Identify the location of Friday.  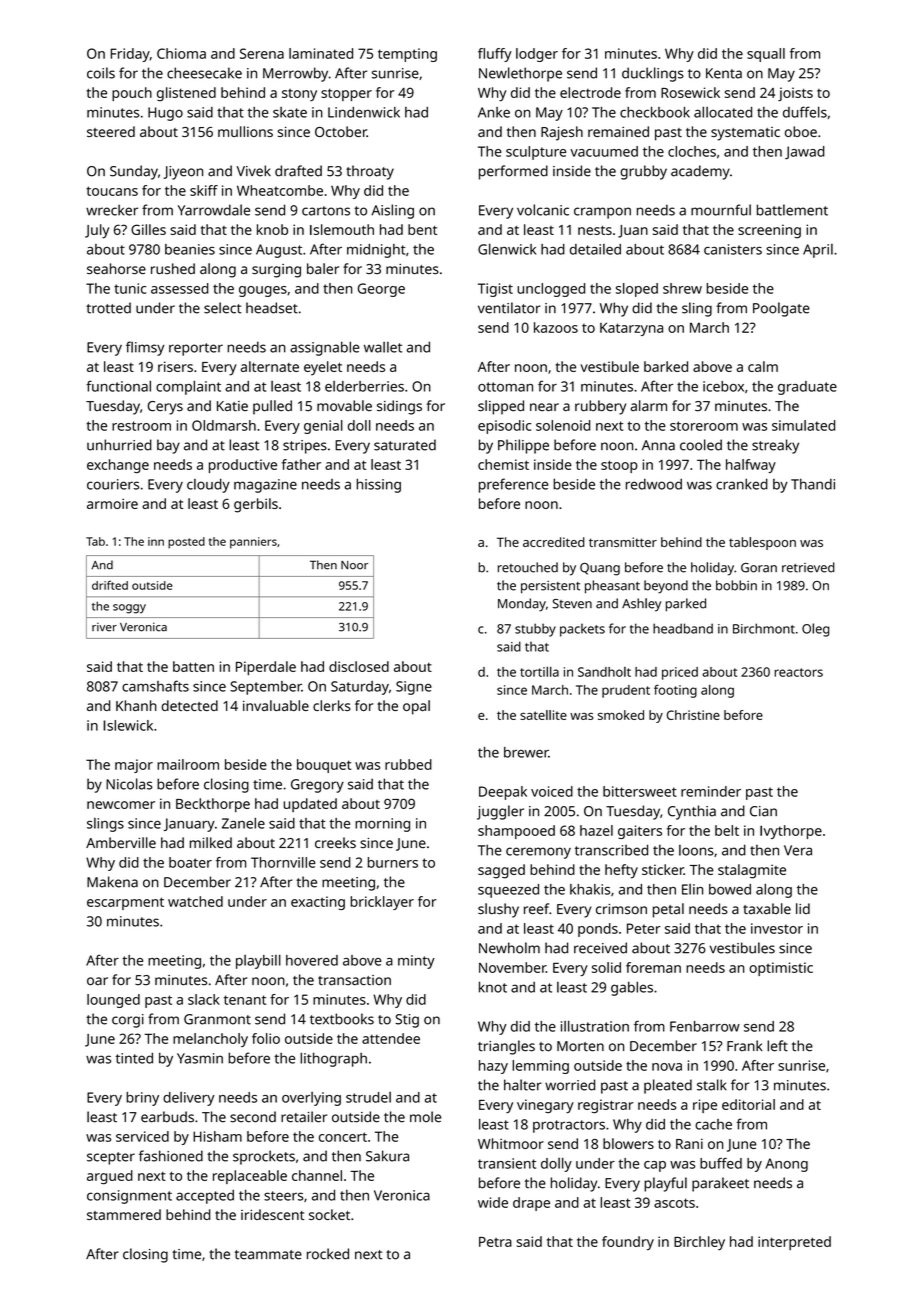
(130, 55).
